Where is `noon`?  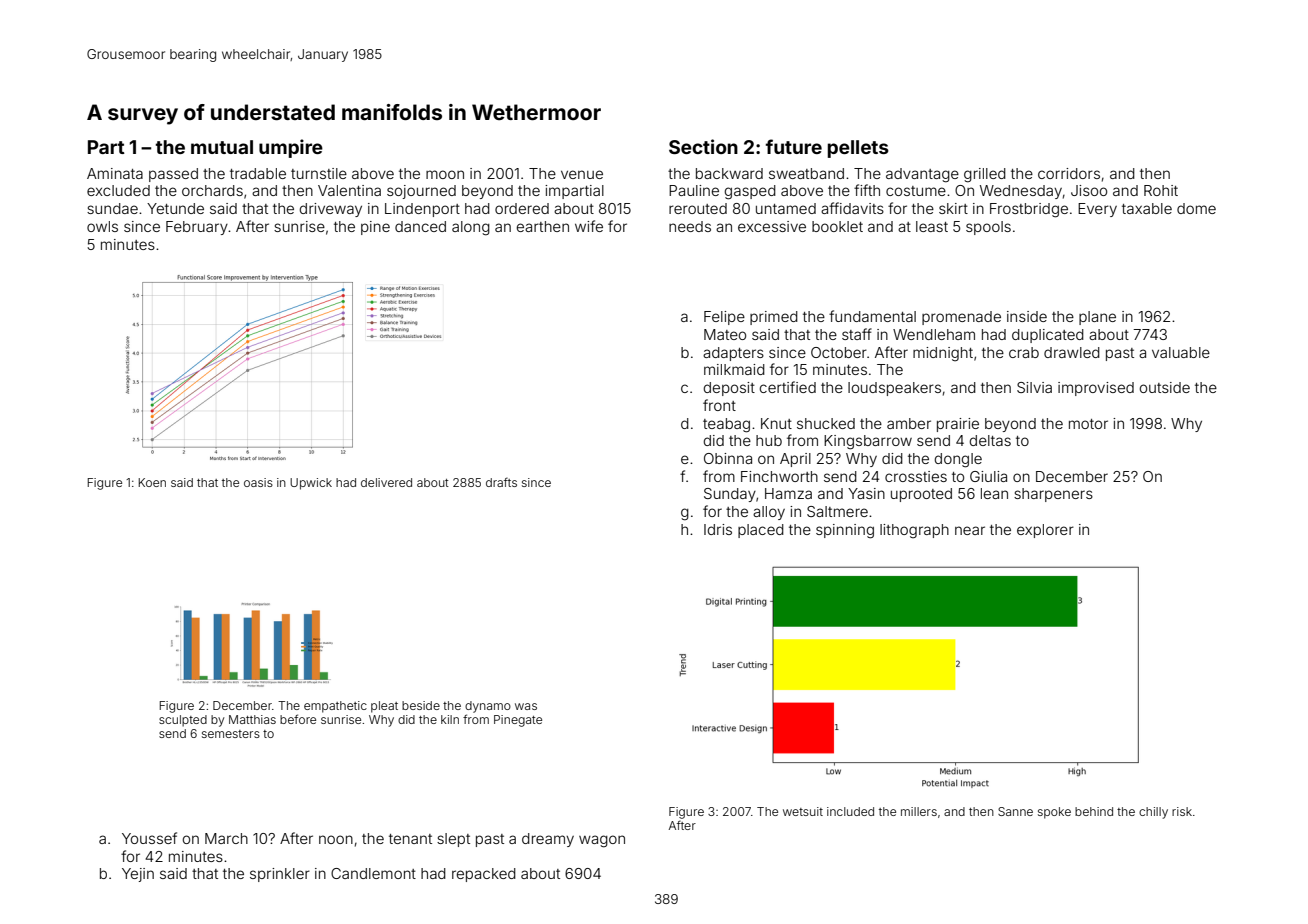
noon is located at coordinates (336, 839).
